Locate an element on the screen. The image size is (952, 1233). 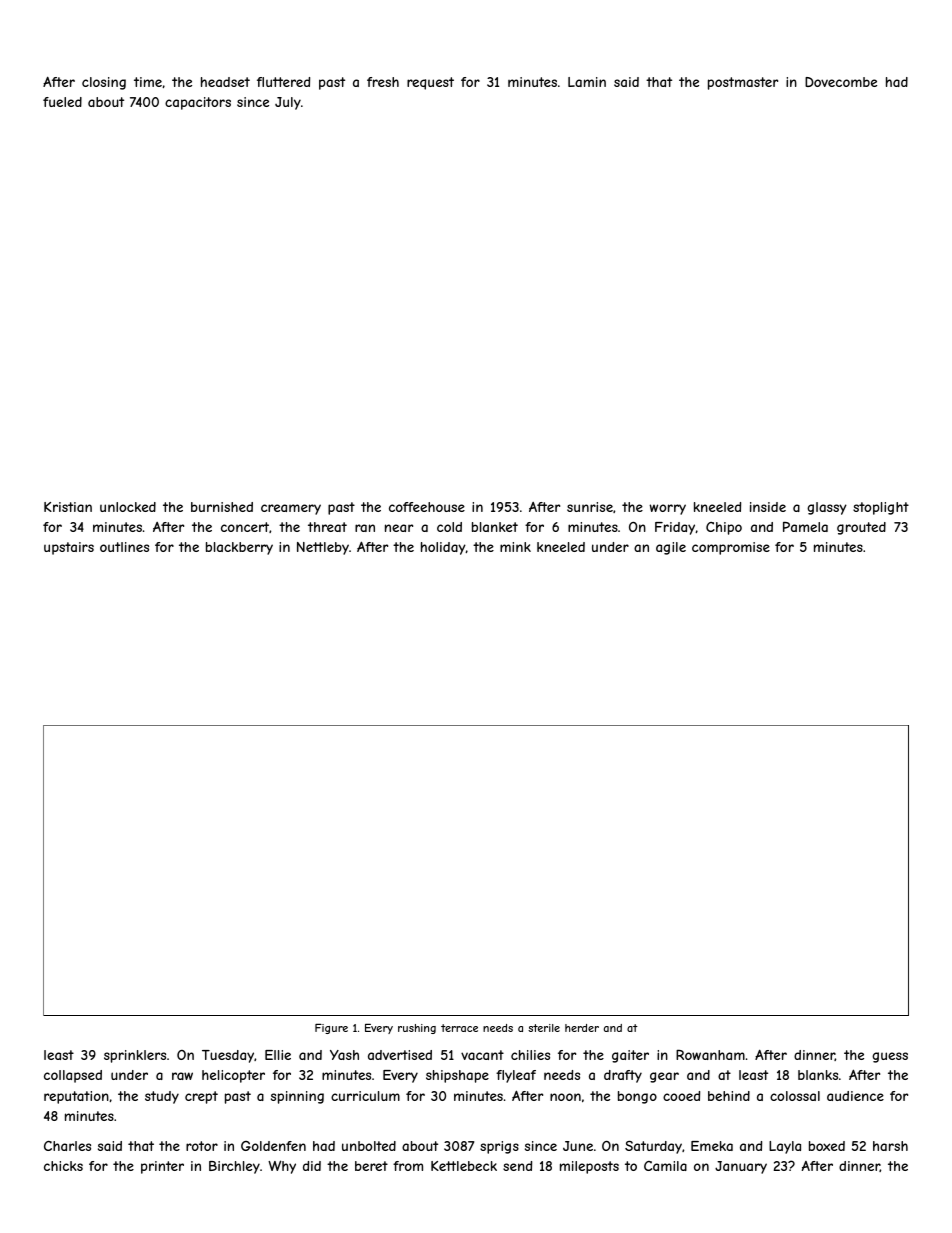
fueled is located at coordinates (62, 102).
